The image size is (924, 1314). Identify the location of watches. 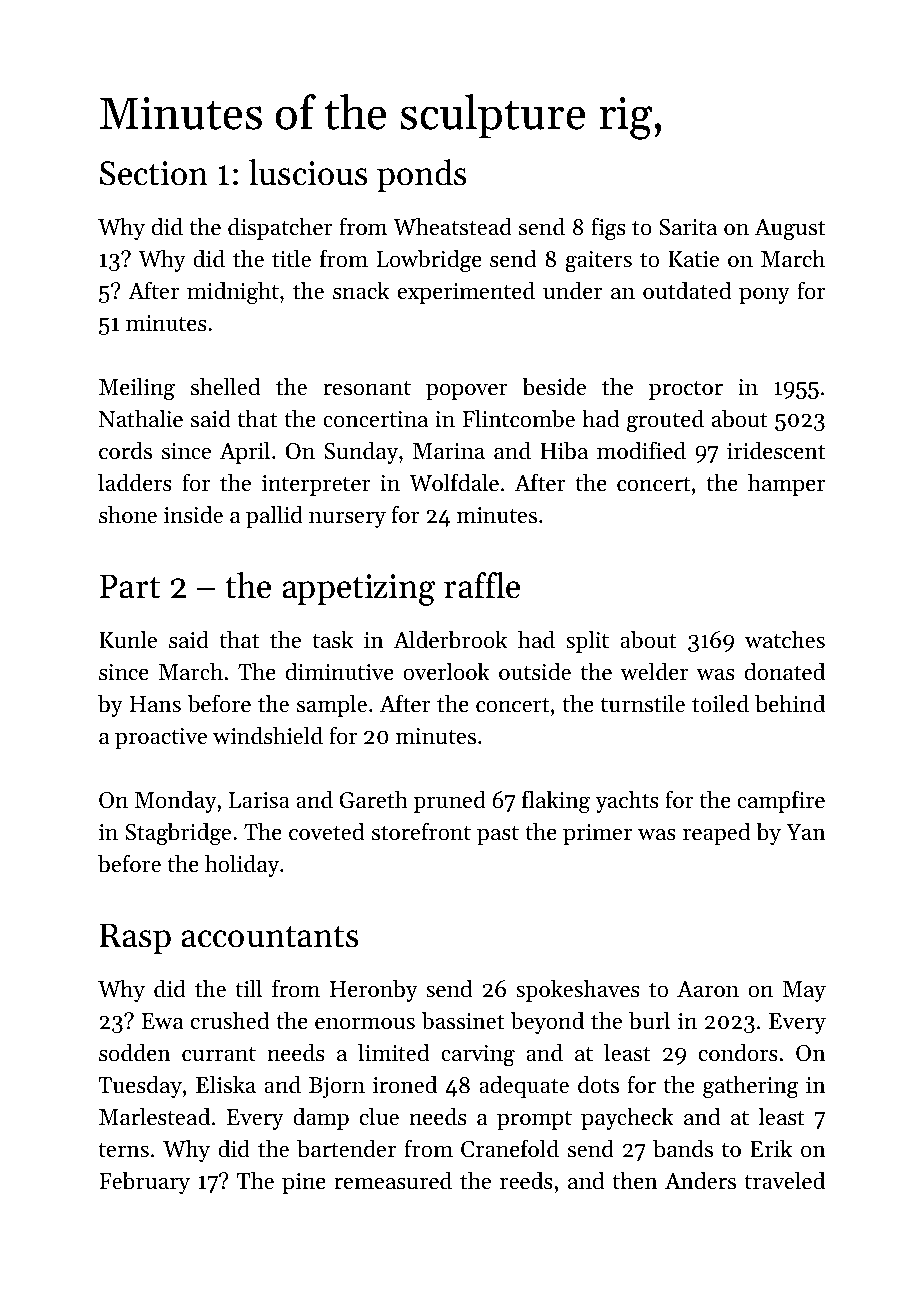
(785, 639).
